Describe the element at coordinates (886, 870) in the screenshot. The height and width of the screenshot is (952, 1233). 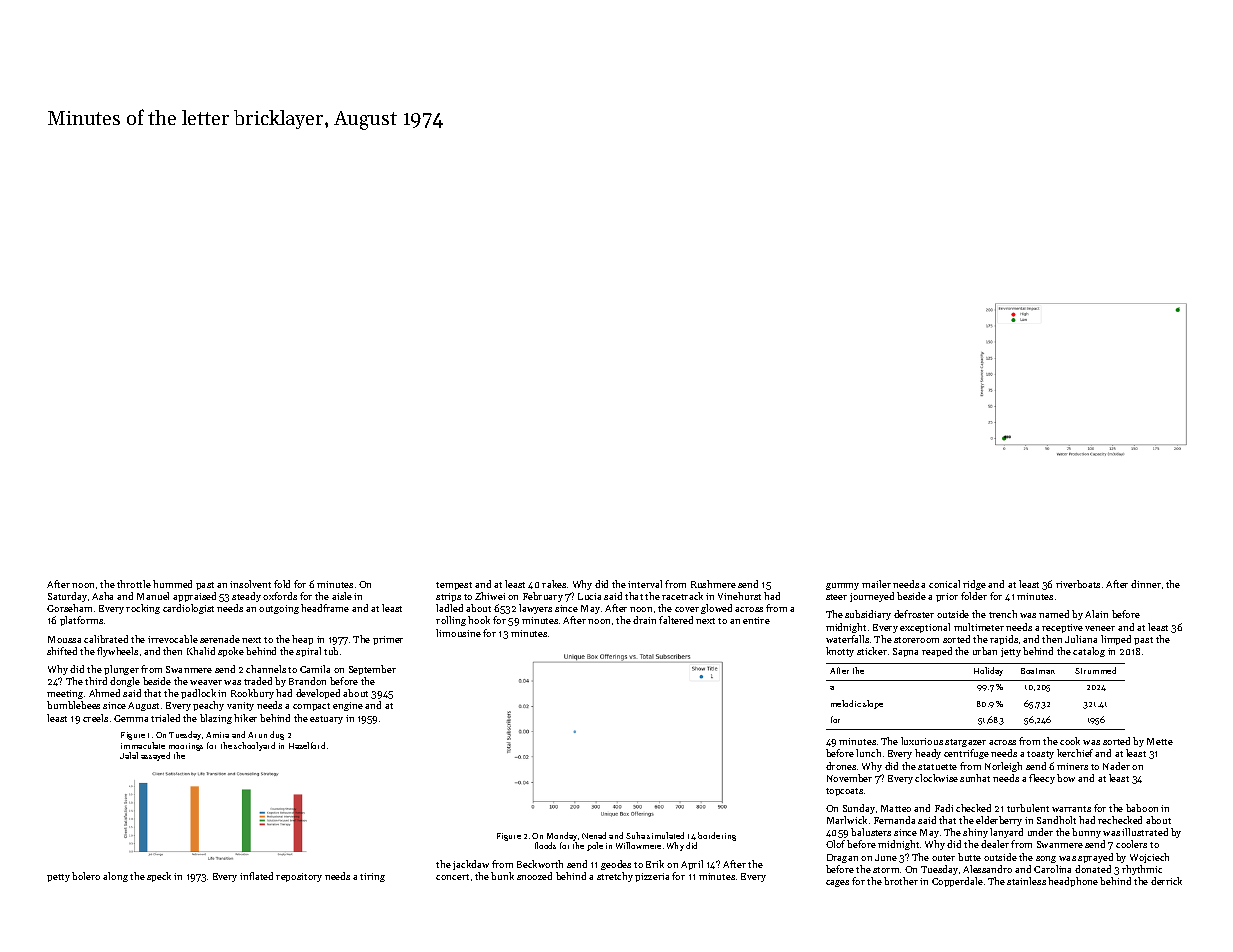
I see `storm` at that location.
